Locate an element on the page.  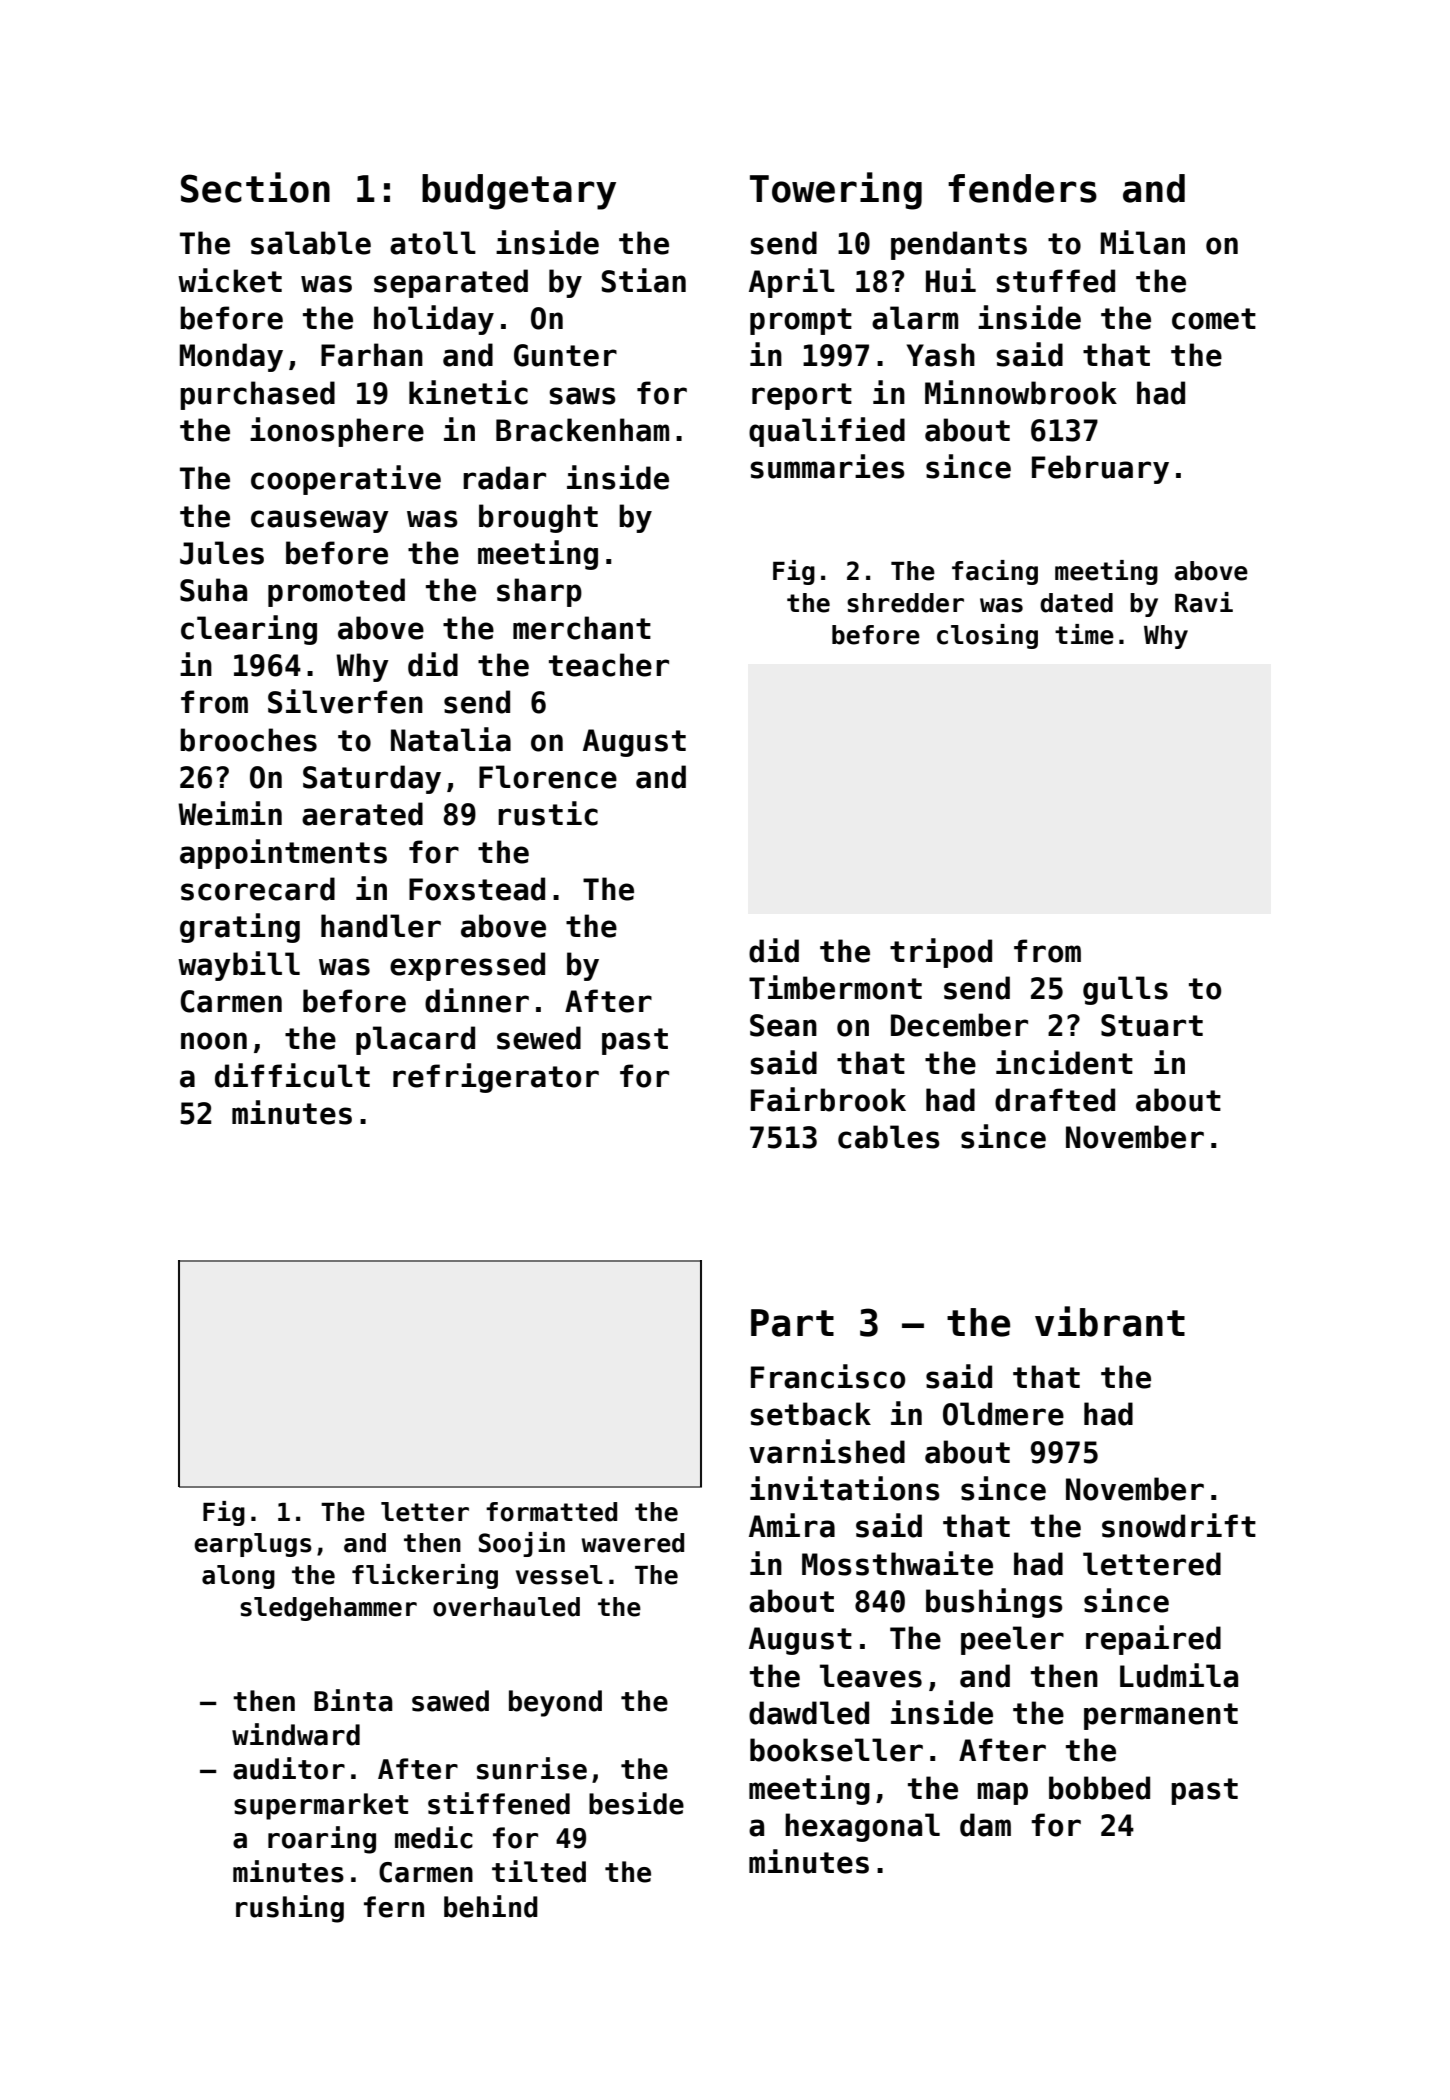
budgetary is located at coordinates (519, 192).
